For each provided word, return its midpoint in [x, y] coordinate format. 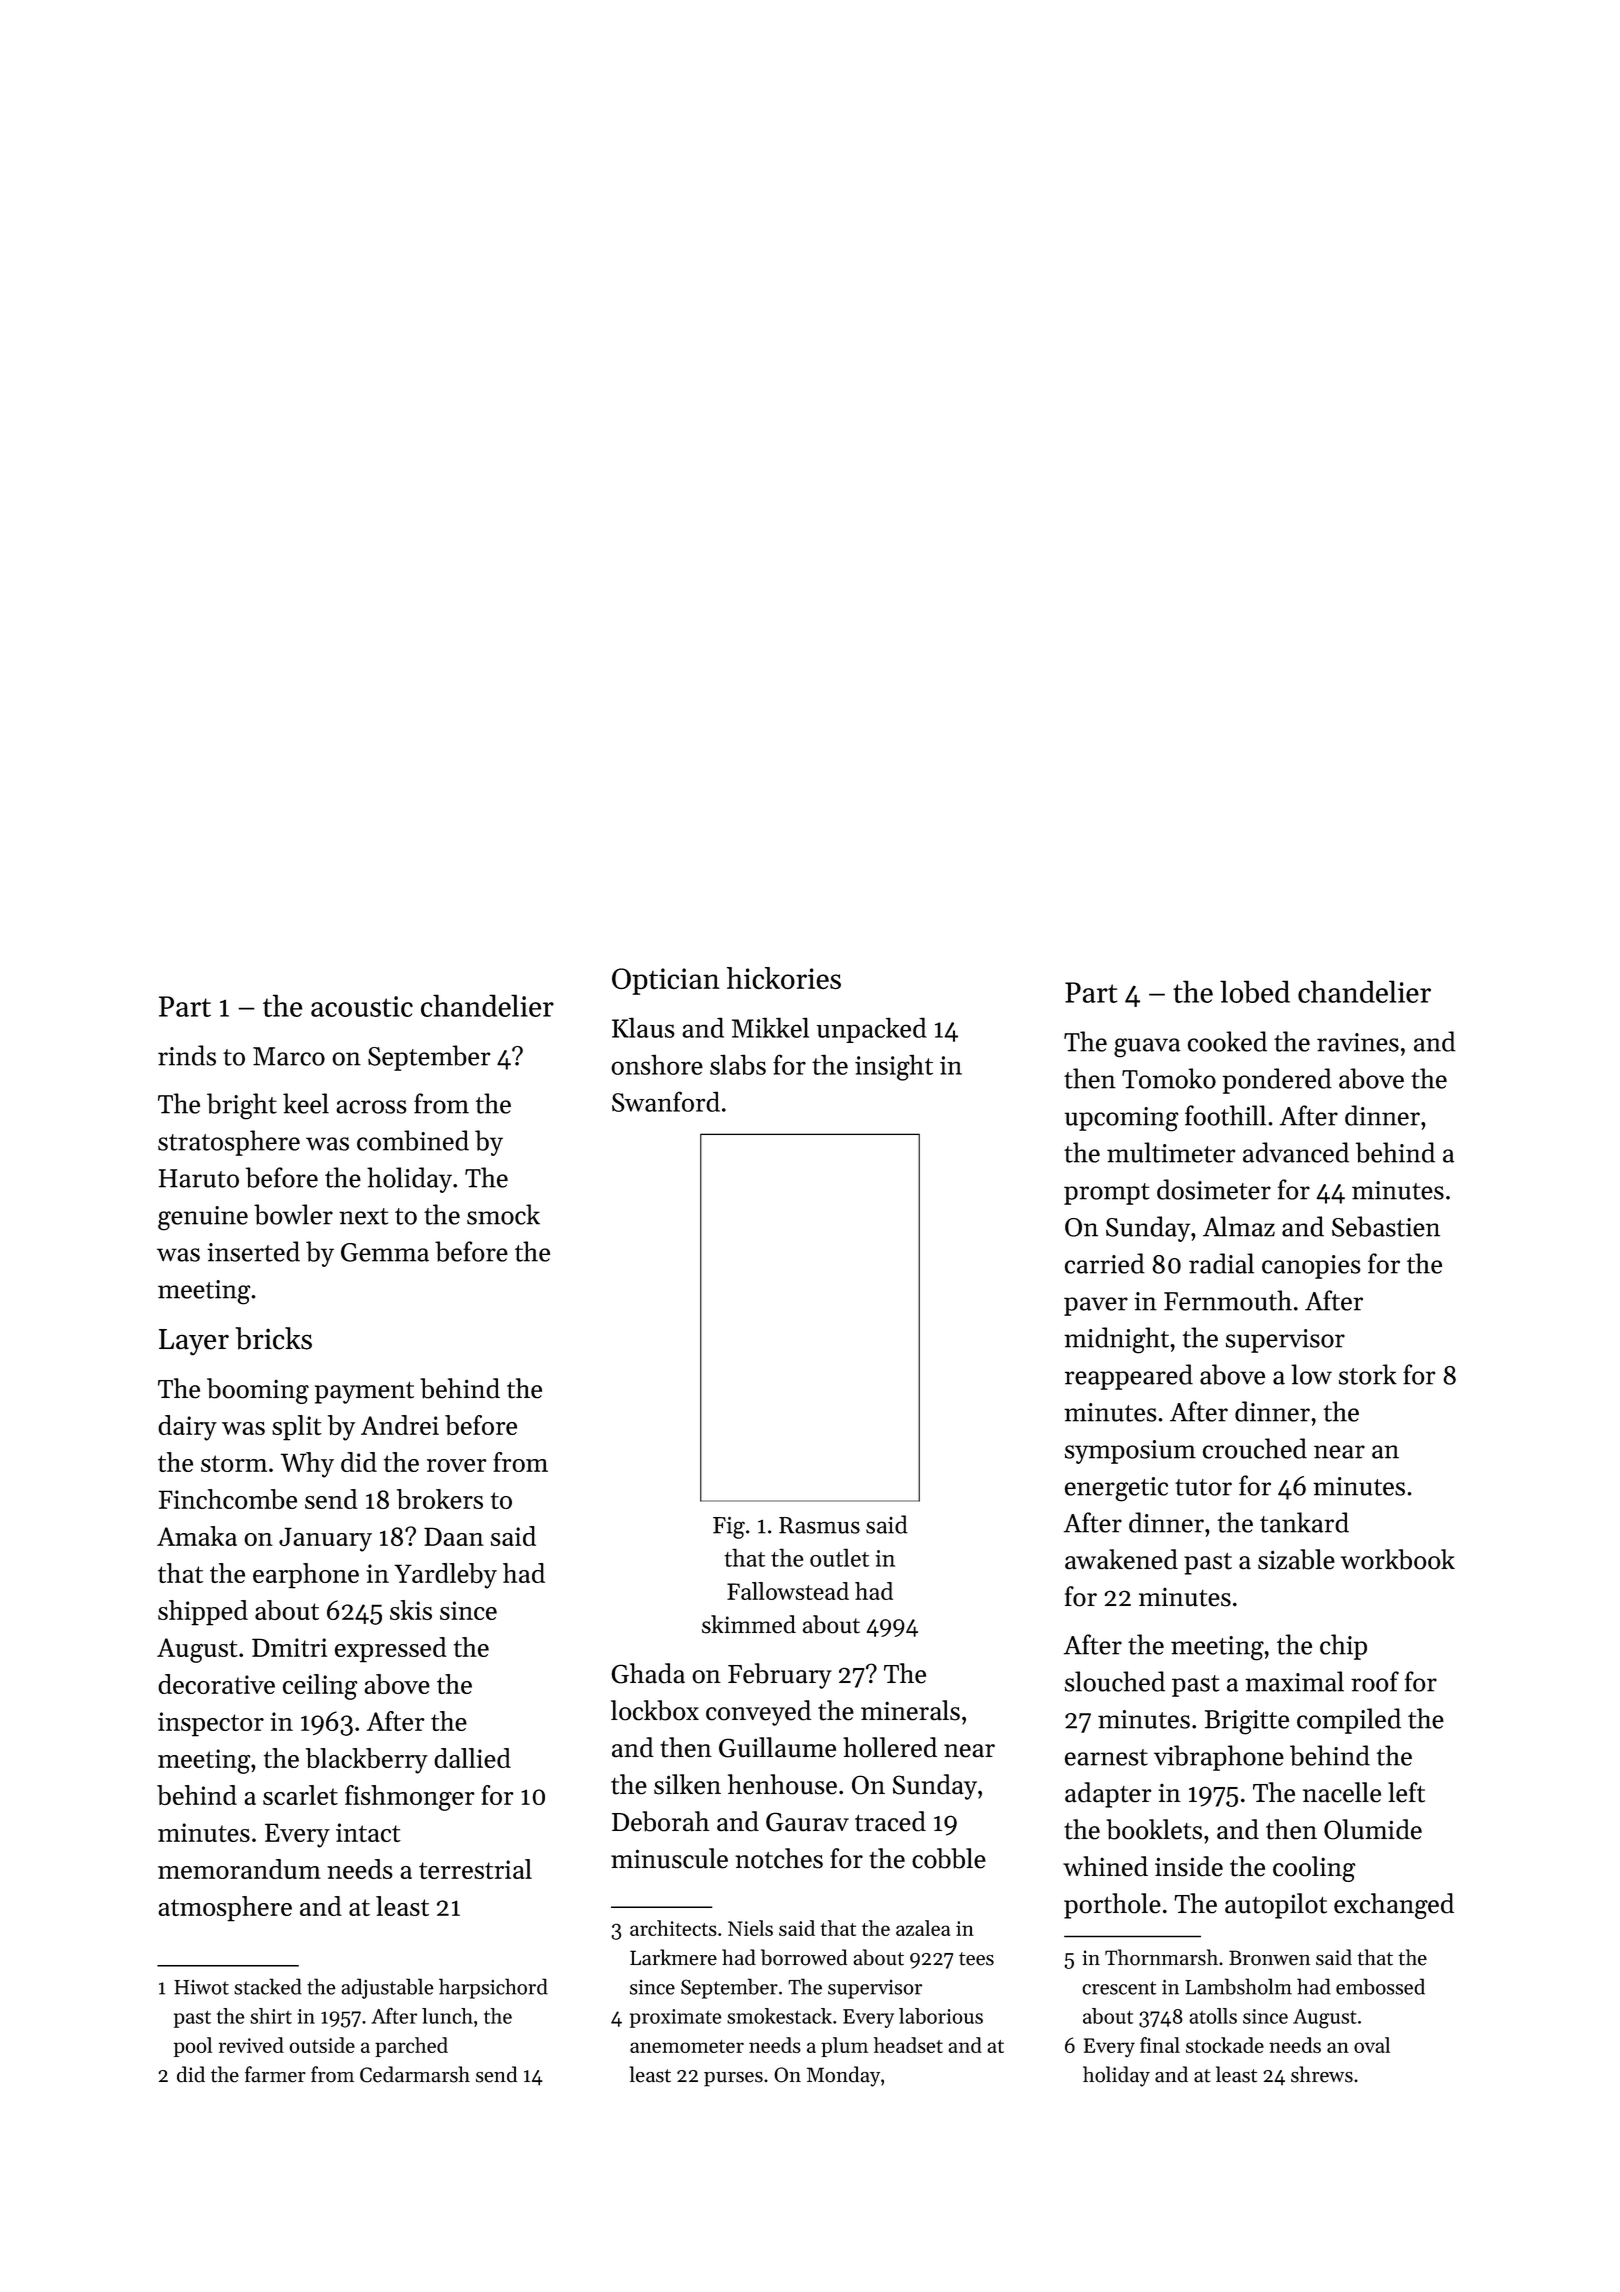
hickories [784, 978]
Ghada [648, 1673]
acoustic [362, 1006]
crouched [1255, 1448]
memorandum [239, 1869]
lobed [1255, 991]
